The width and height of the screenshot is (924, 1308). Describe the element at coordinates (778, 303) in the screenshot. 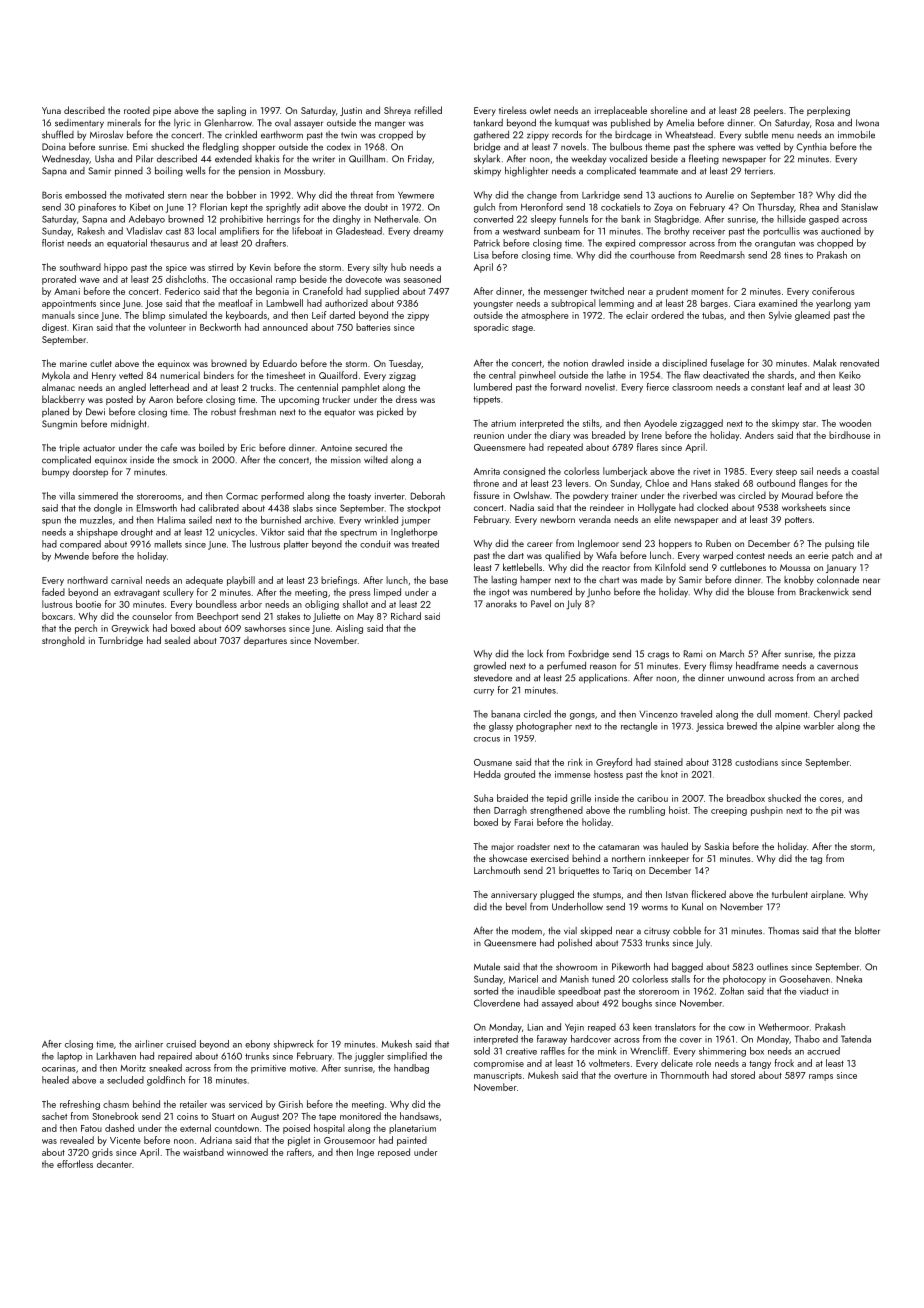

I see `examined` at that location.
